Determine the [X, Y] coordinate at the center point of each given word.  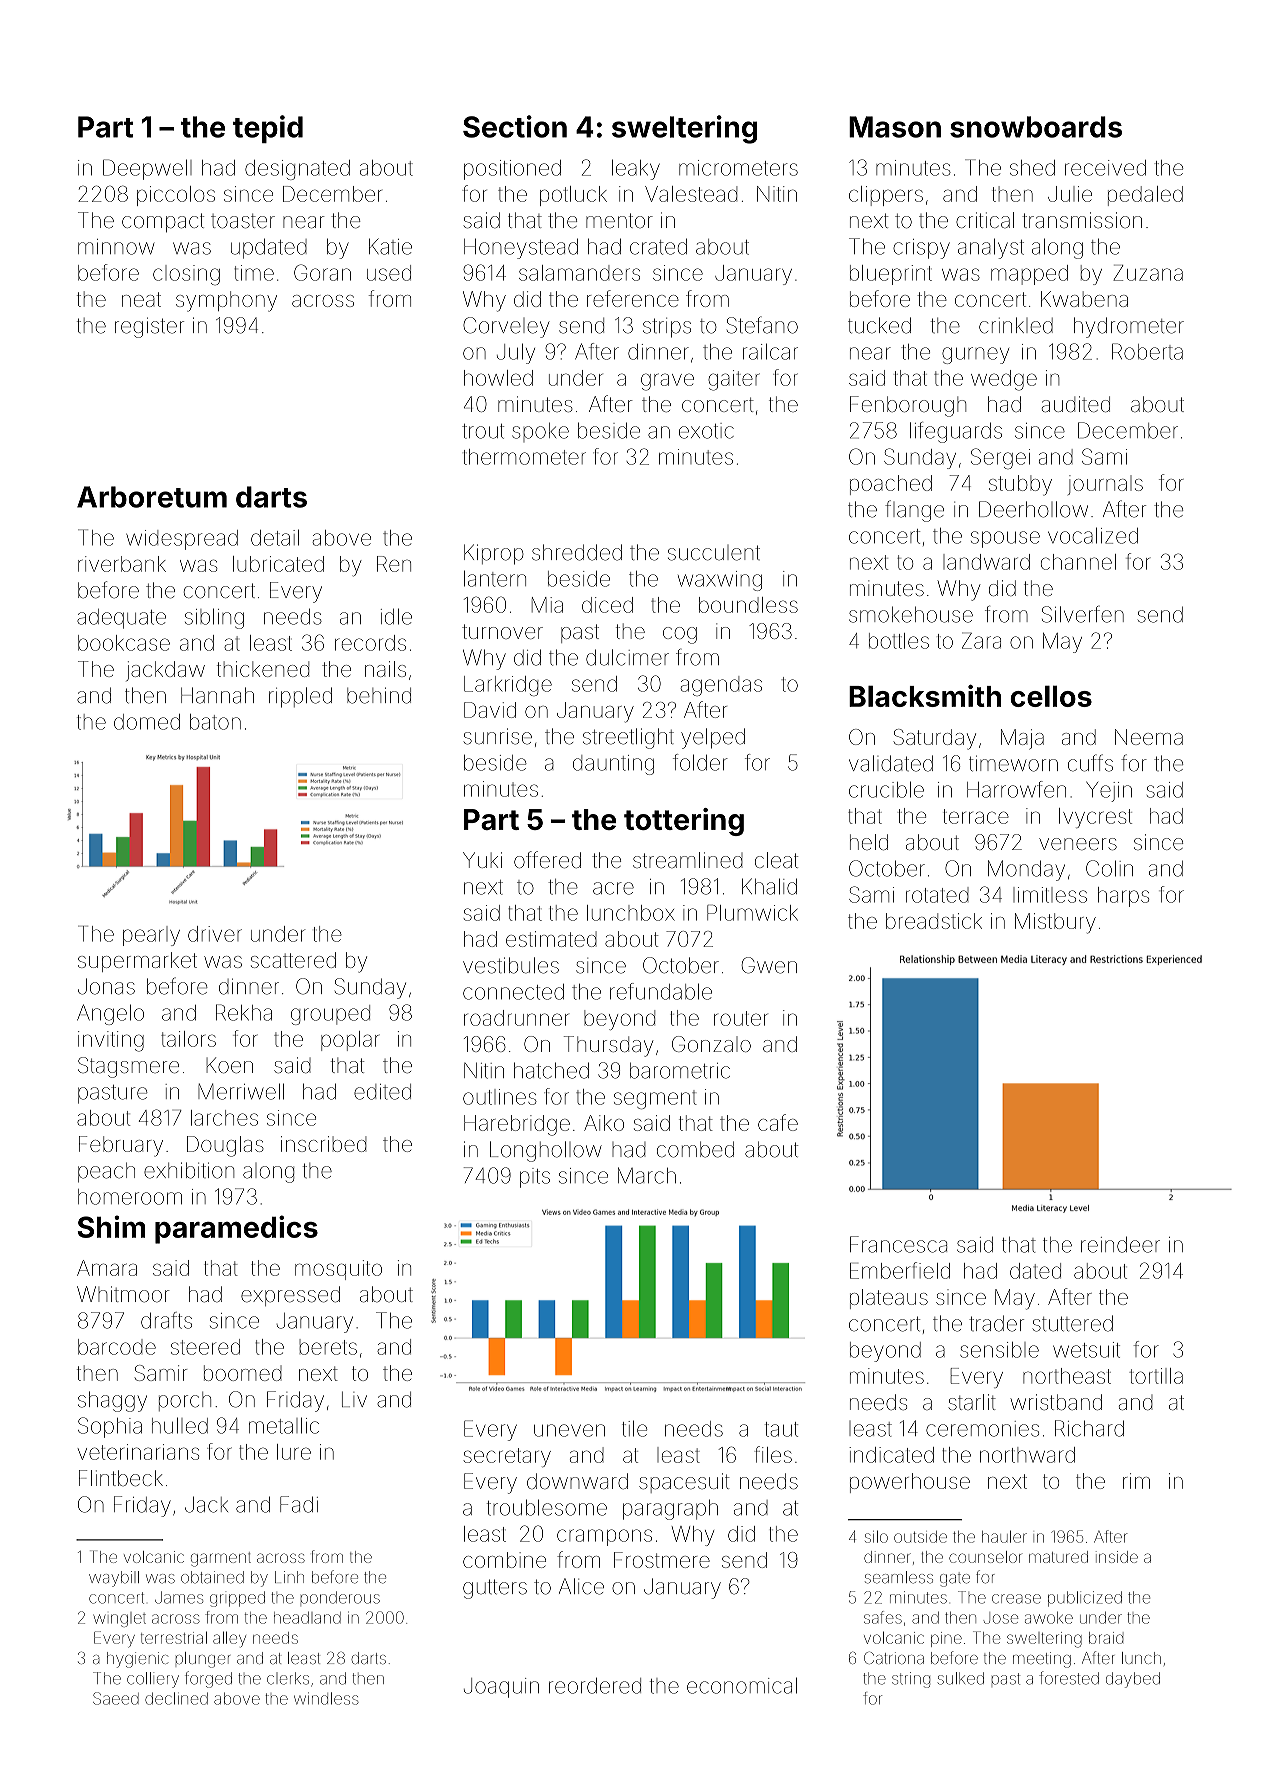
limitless [1050, 895]
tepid [268, 129]
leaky [636, 169]
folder [700, 762]
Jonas [106, 986]
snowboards [1036, 127]
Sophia [110, 1427]
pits [535, 1178]
